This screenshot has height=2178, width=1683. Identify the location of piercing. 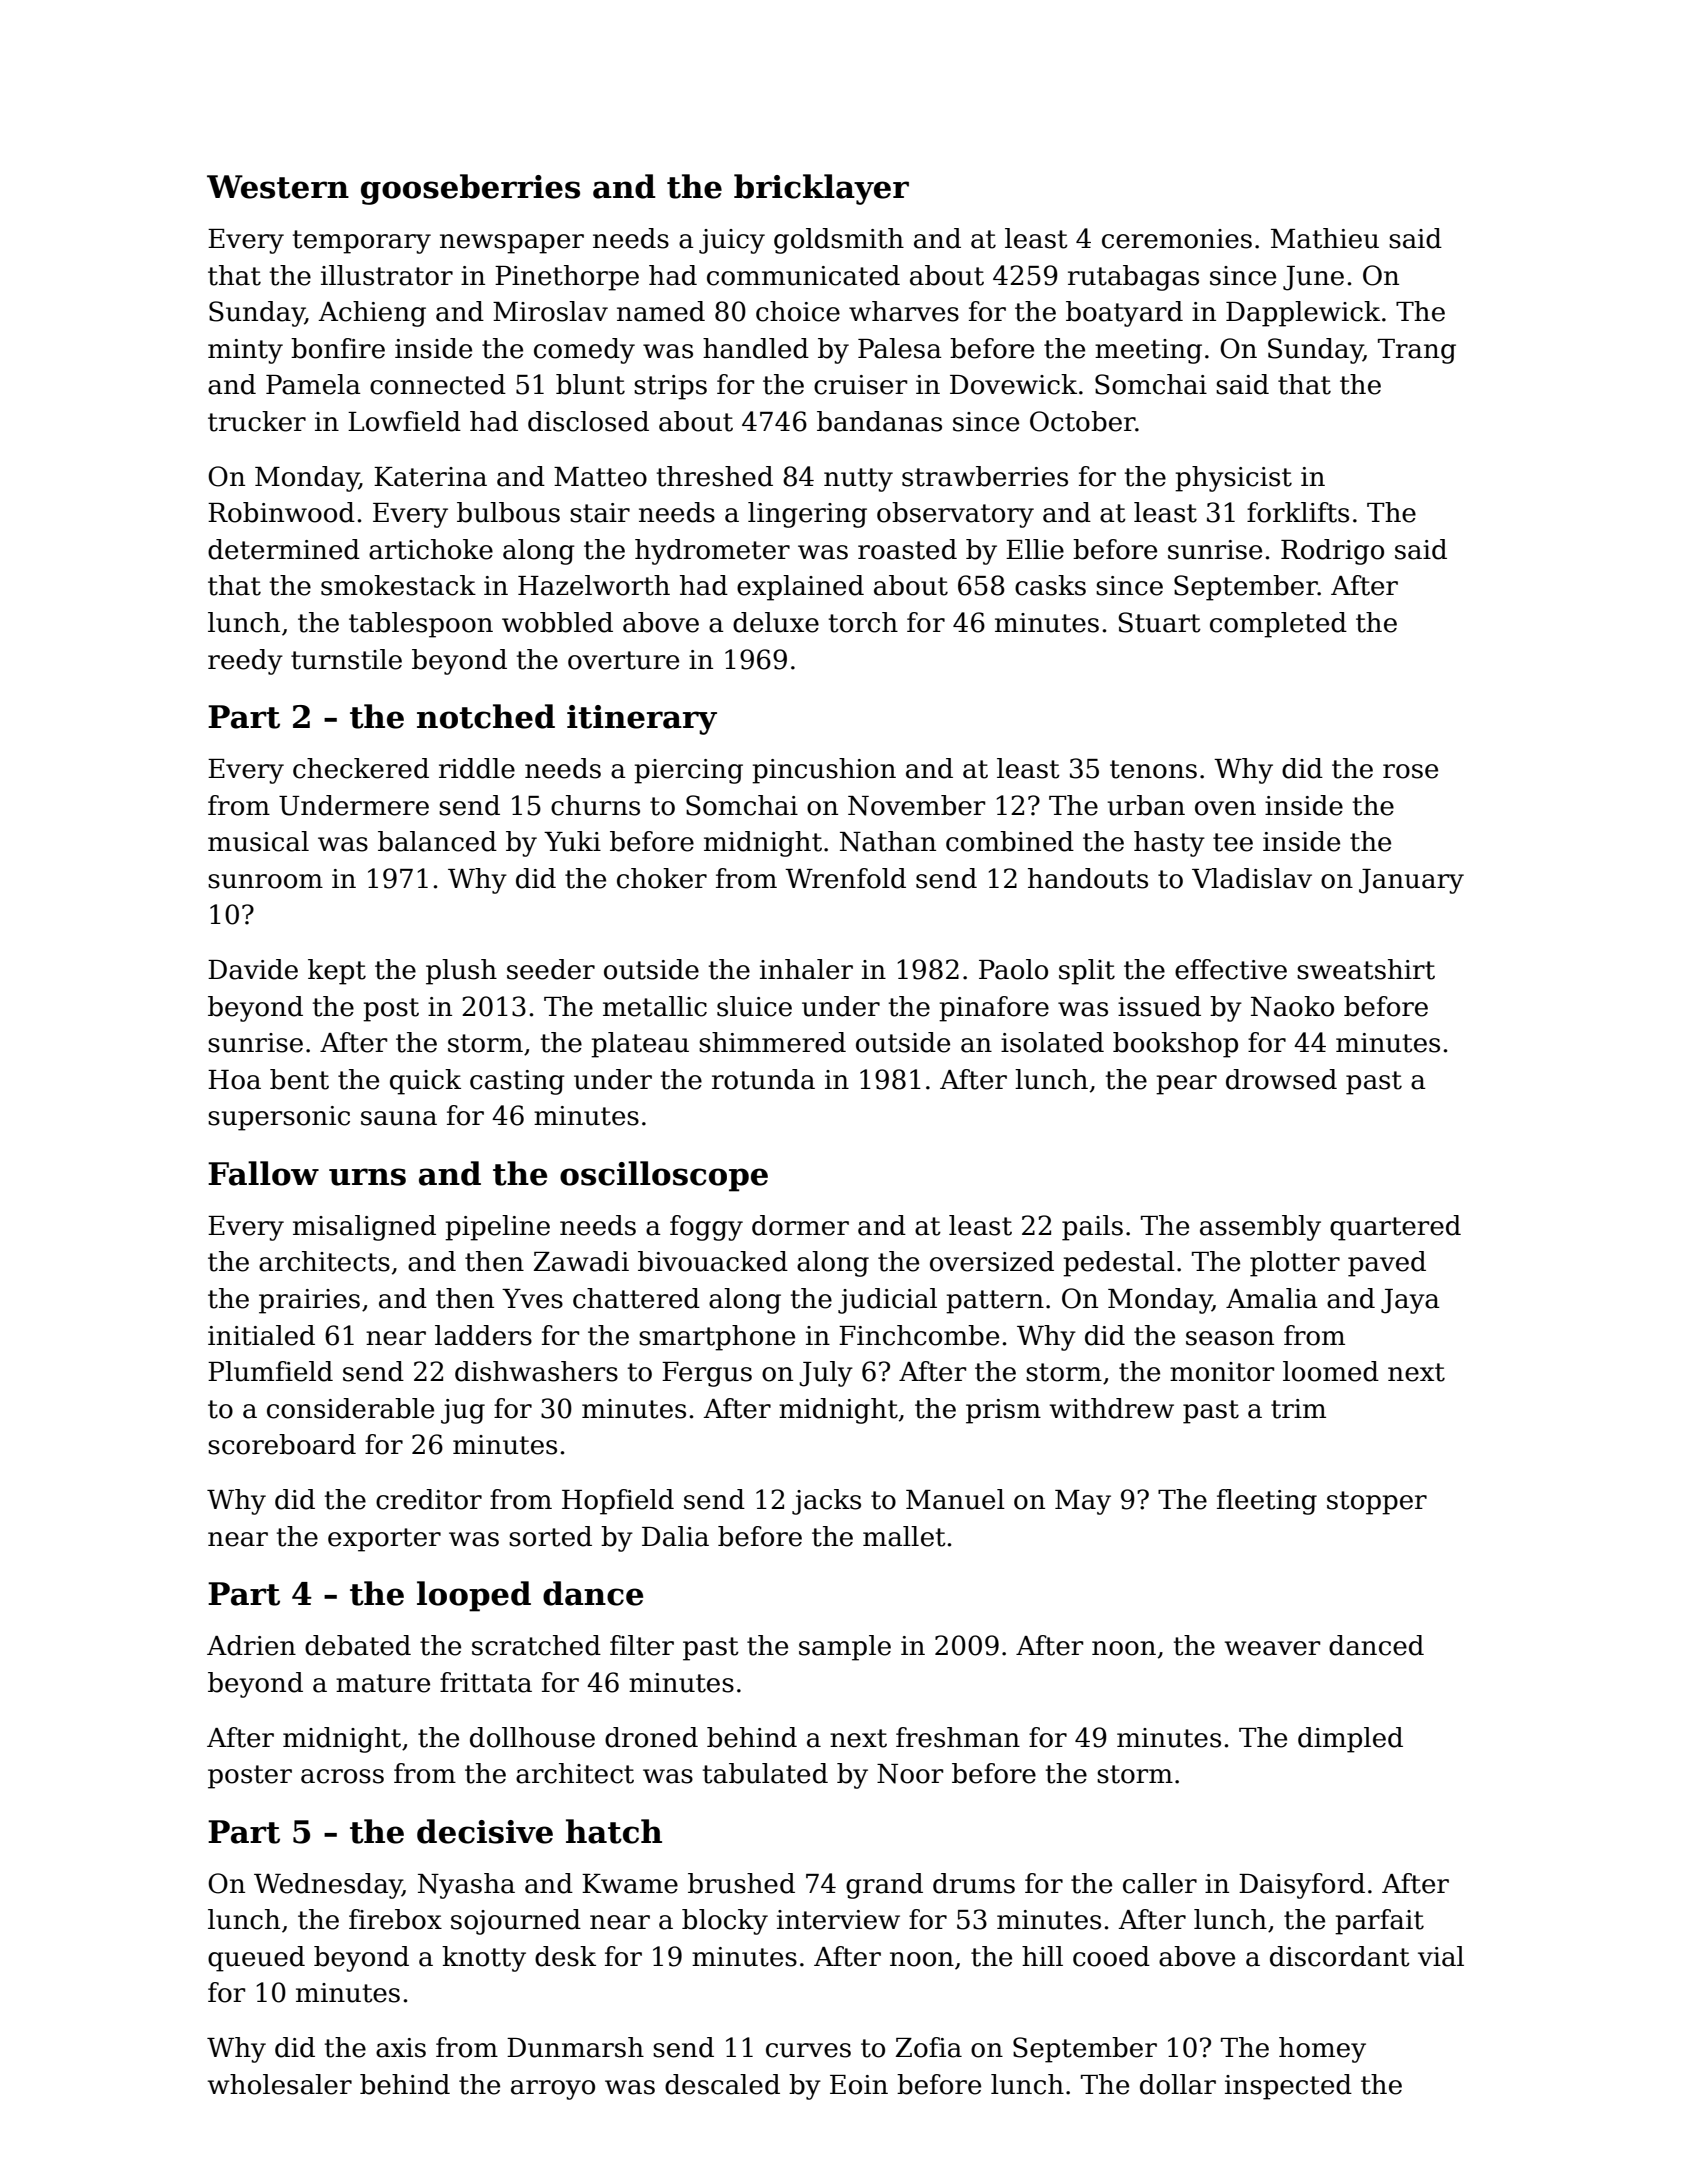
(688, 771).
